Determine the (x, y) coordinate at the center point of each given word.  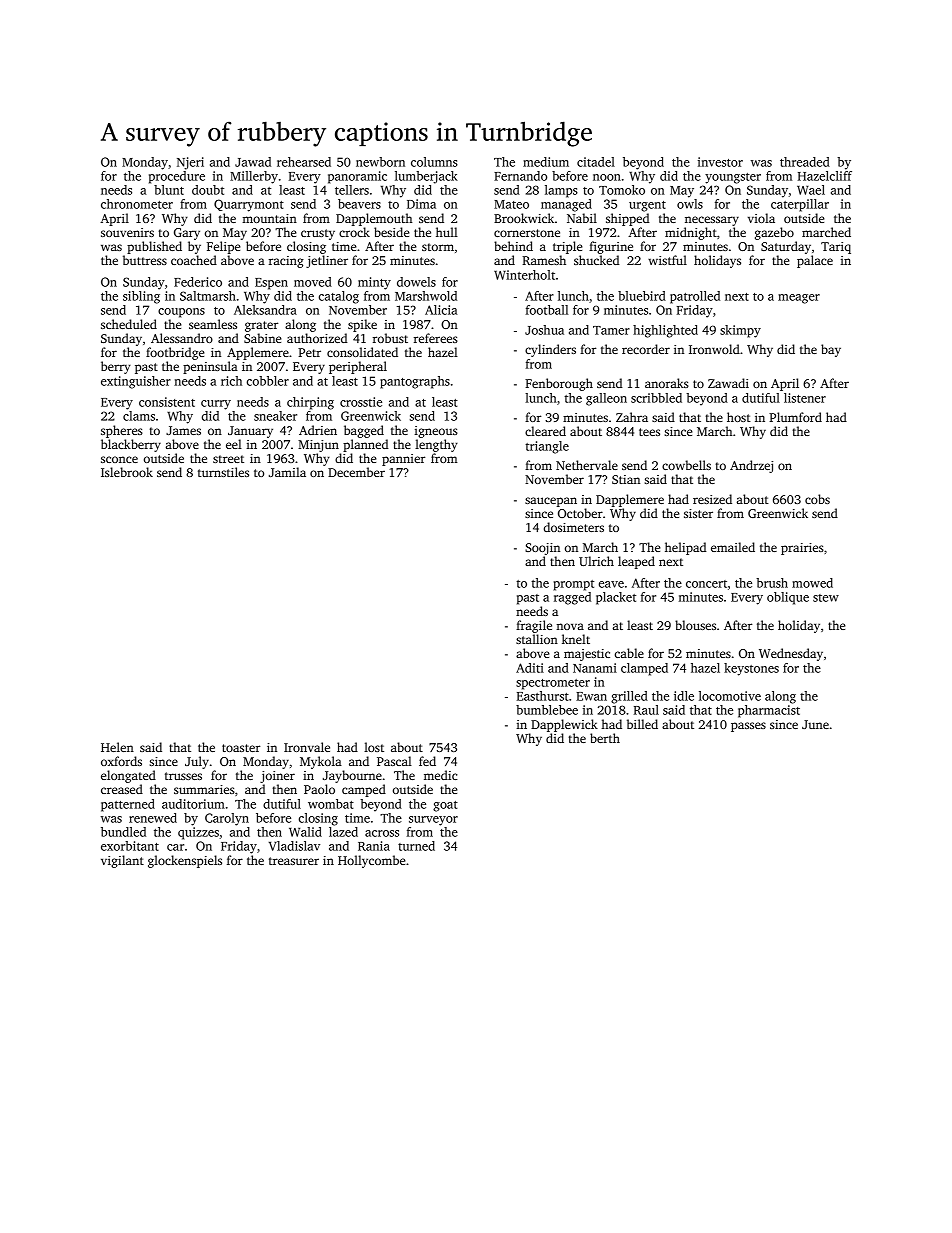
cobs (817, 499)
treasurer (294, 861)
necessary (712, 221)
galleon (606, 399)
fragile (534, 626)
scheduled (129, 324)
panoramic (357, 177)
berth (605, 738)
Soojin (542, 549)
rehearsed (304, 162)
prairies (802, 549)
